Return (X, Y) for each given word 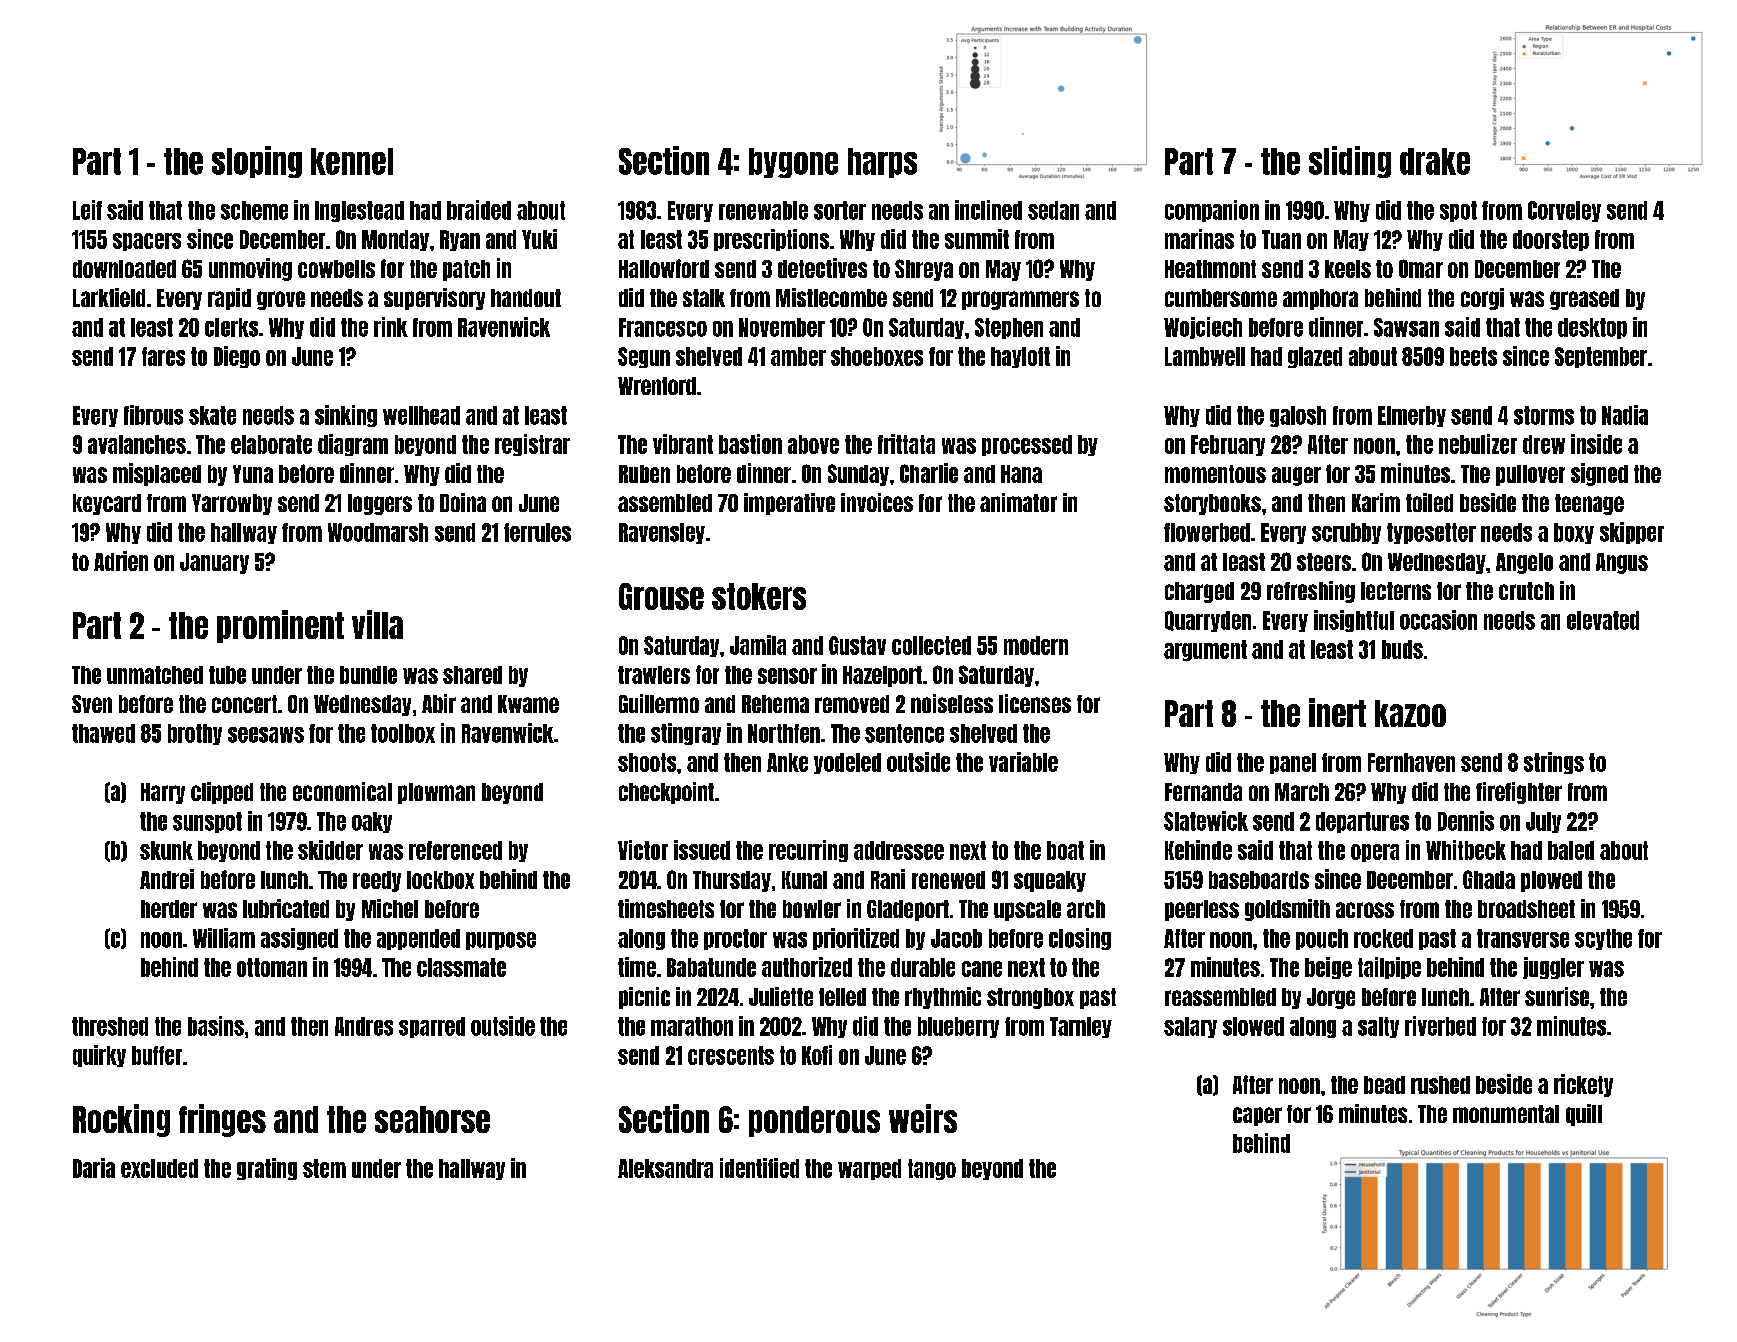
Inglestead (359, 211)
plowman (436, 793)
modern (1036, 645)
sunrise (1557, 996)
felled (842, 997)
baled (1571, 850)
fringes (222, 1120)
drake (1435, 161)
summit (977, 239)
